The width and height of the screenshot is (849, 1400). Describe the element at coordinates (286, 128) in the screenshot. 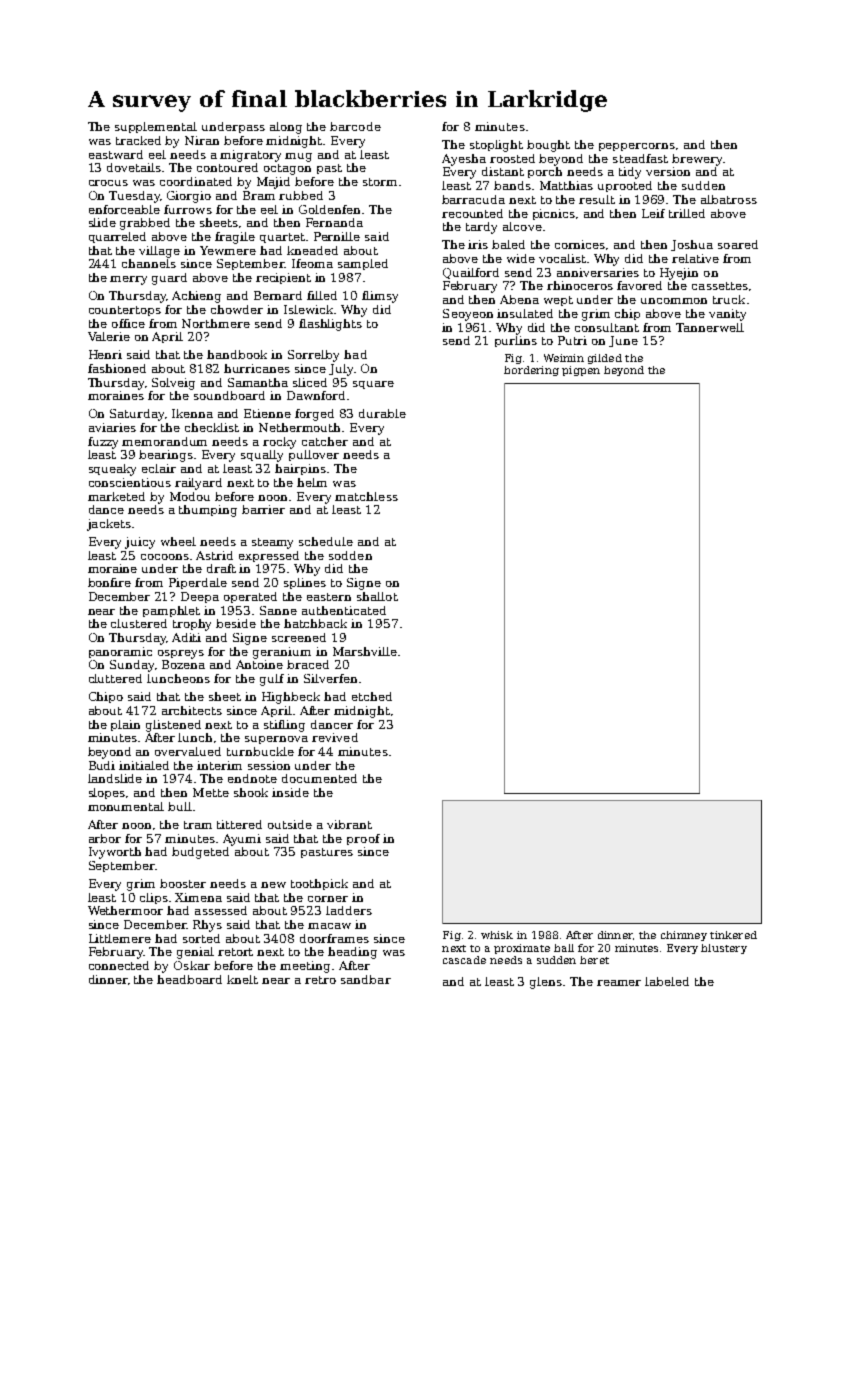

I see `along` at that location.
